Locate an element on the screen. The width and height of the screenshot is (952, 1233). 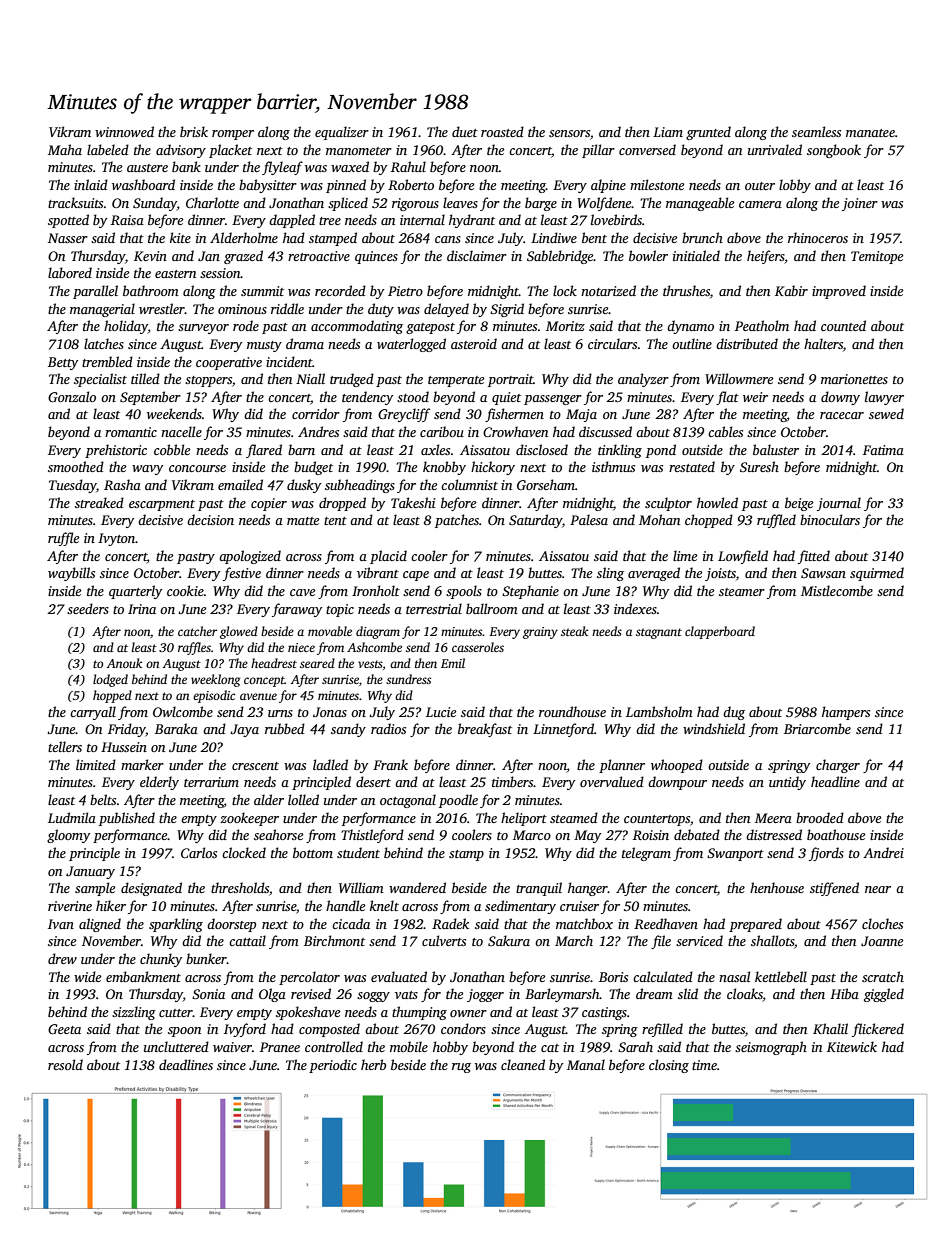
gloomy is located at coordinates (68, 836).
